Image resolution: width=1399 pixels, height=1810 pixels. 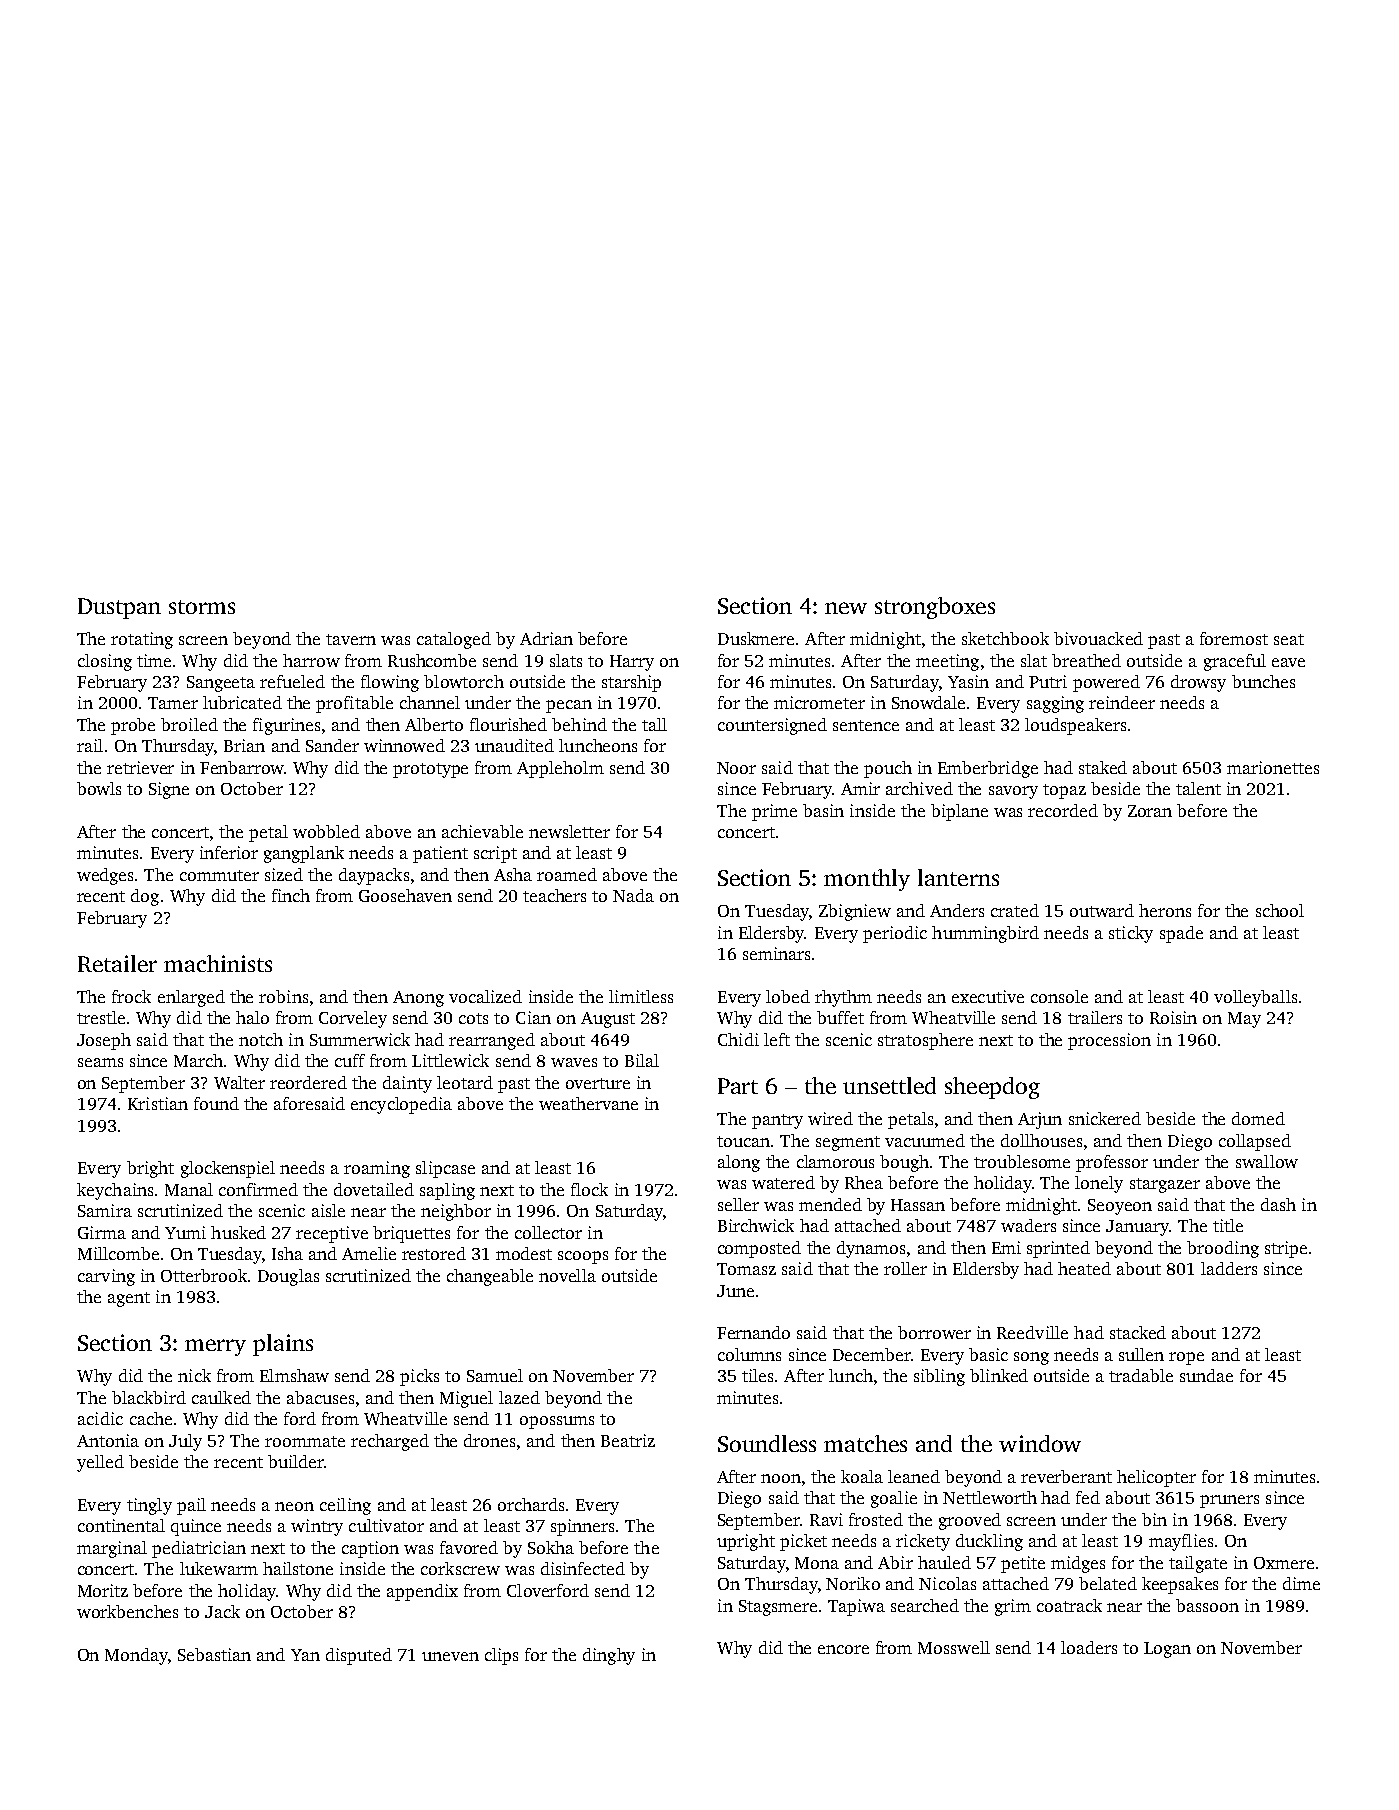 I want to click on June, so click(x=735, y=1291).
